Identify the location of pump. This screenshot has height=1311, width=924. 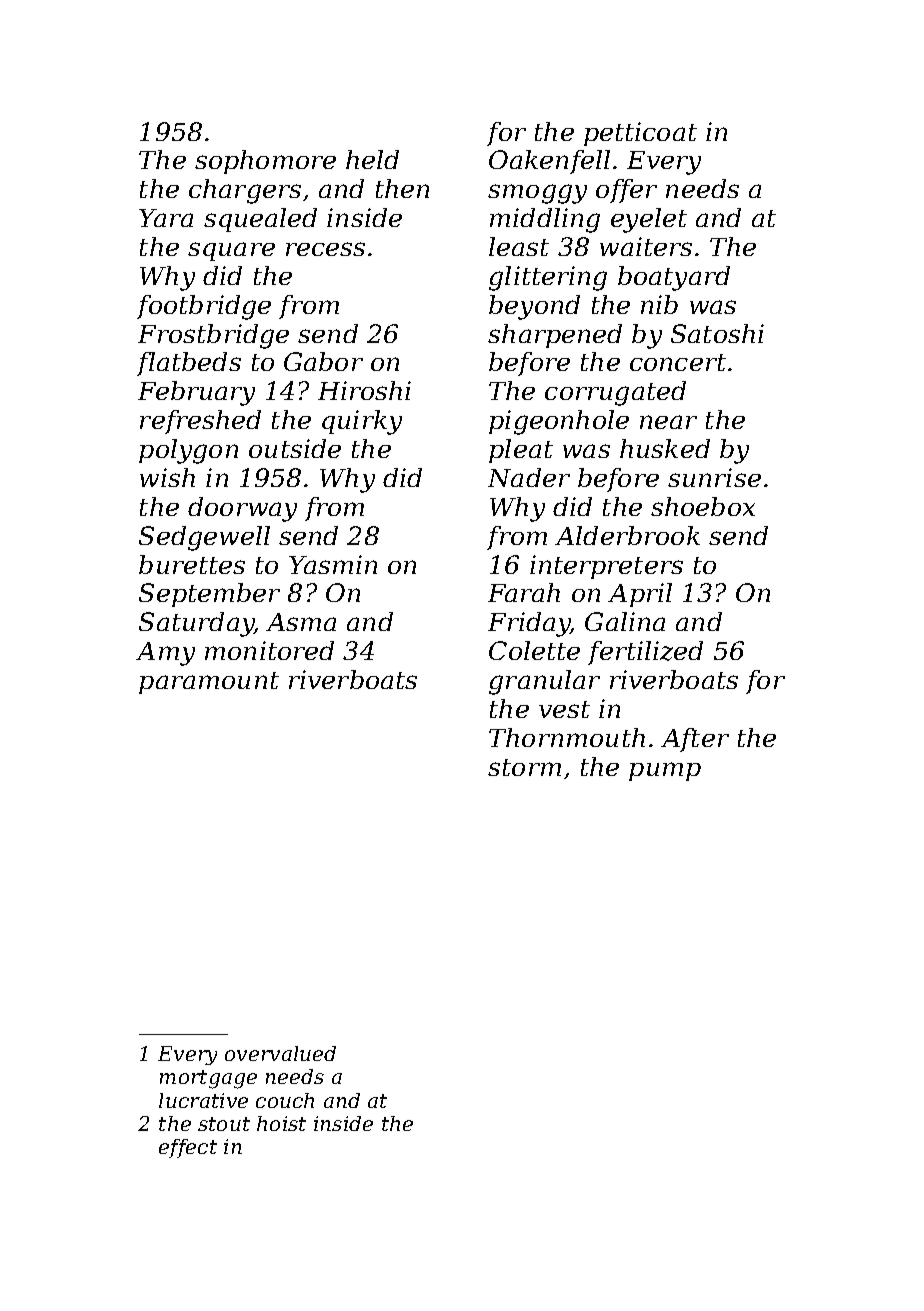
(665, 771).
